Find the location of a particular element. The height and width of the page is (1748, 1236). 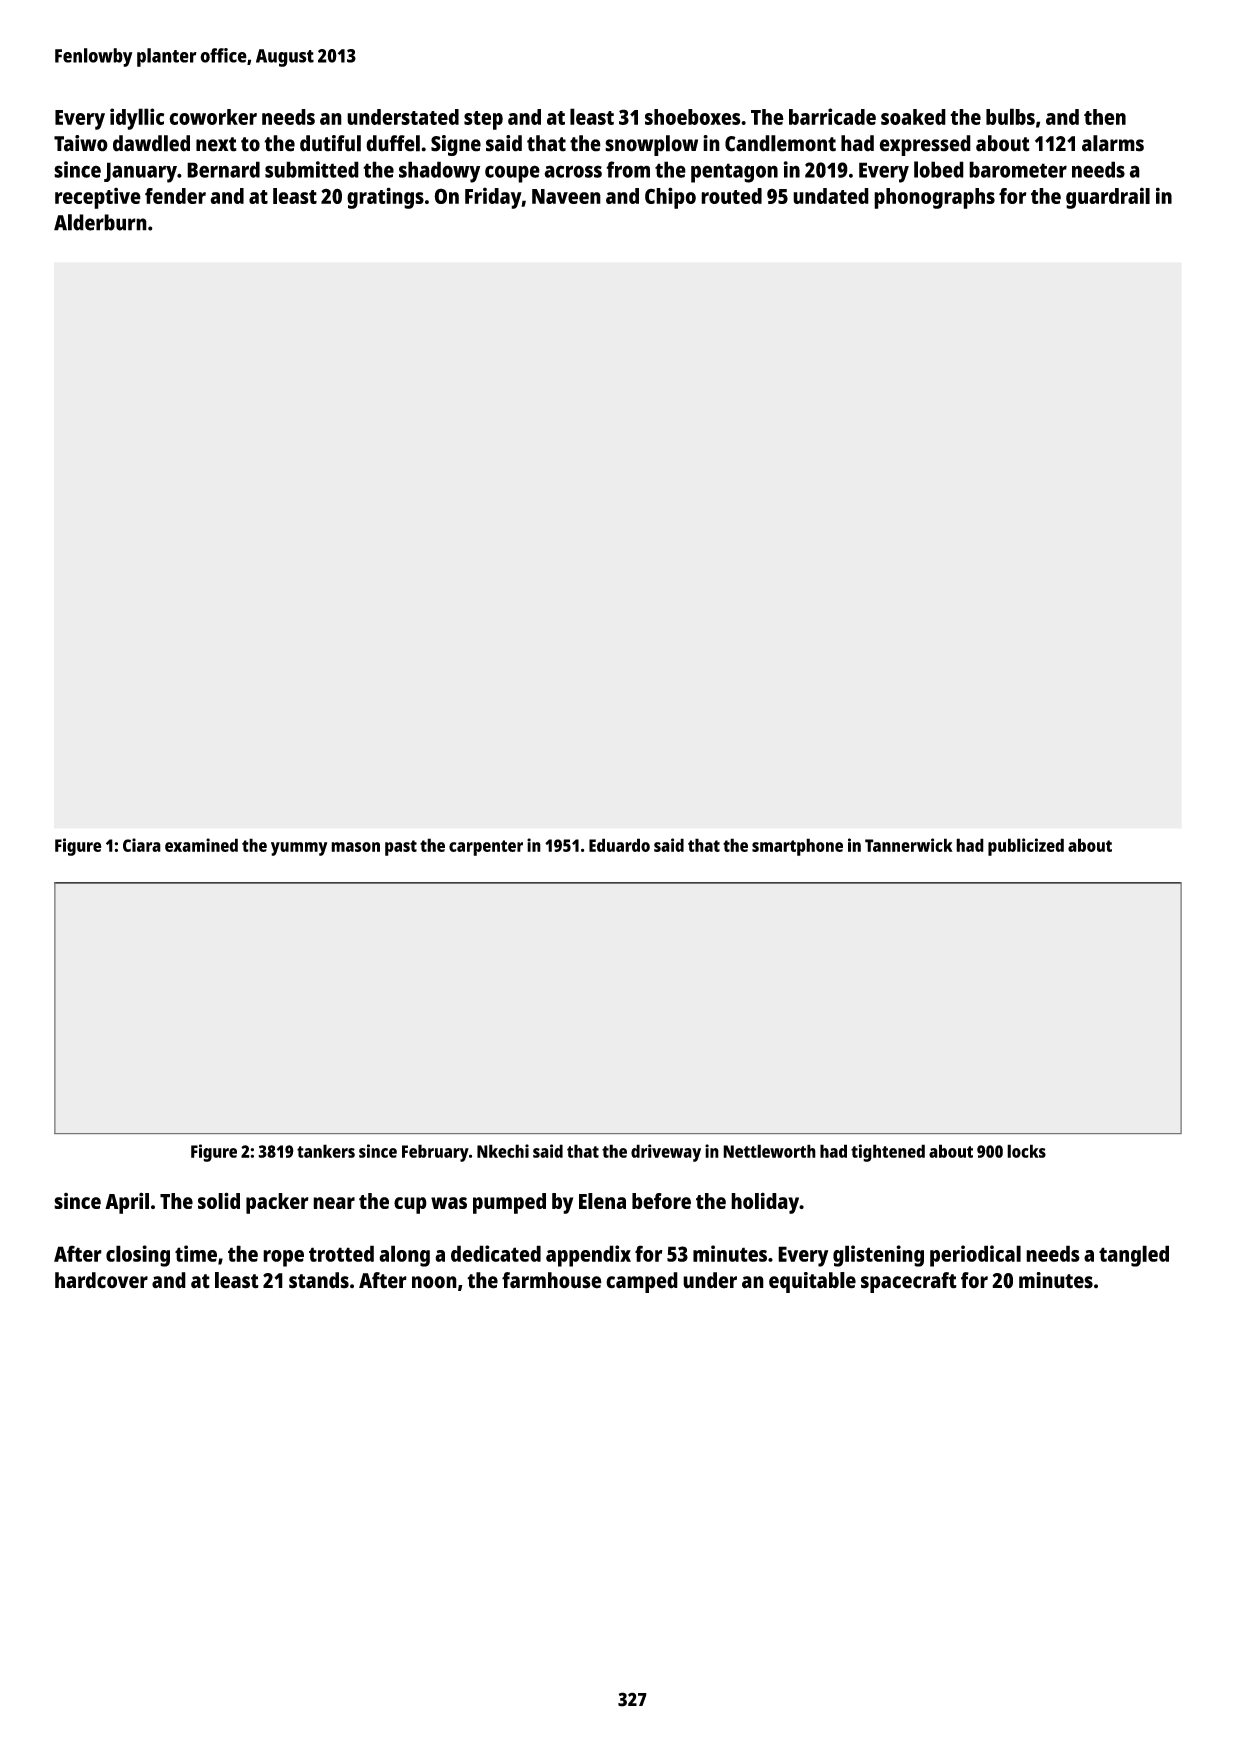

before is located at coordinates (661, 1201).
